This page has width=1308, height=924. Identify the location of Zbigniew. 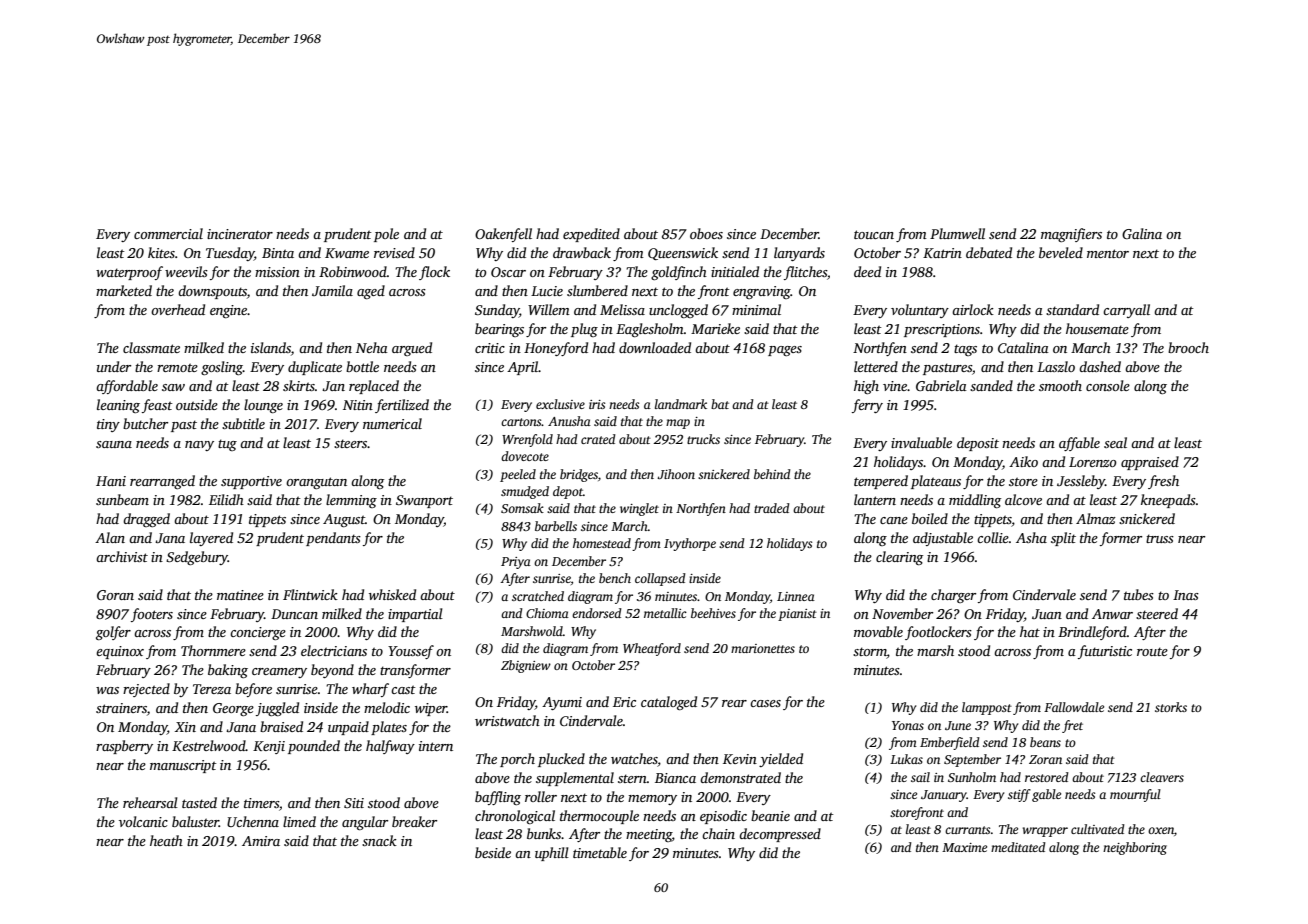
(526, 666).
